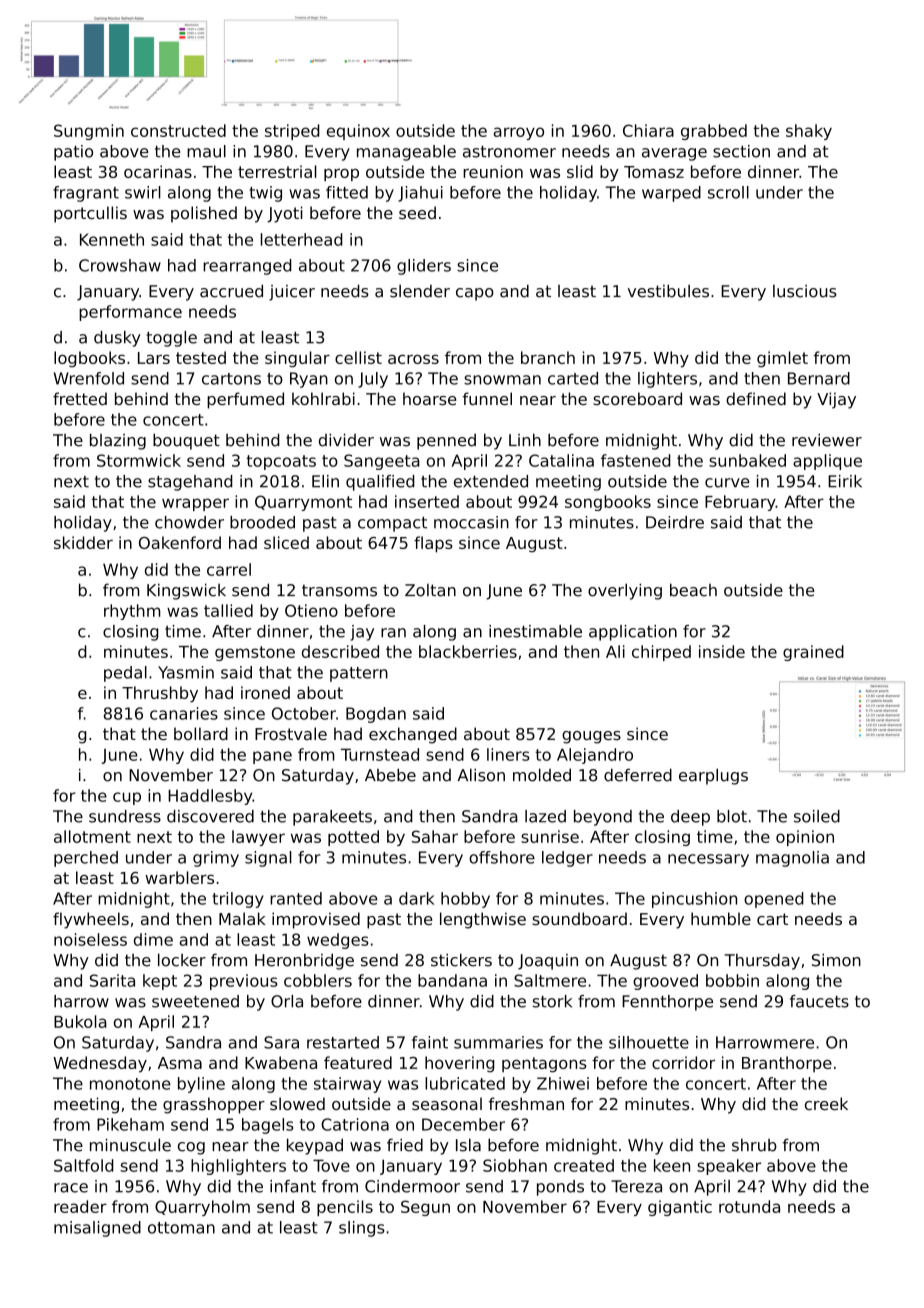  I want to click on ottoman, so click(181, 1228).
